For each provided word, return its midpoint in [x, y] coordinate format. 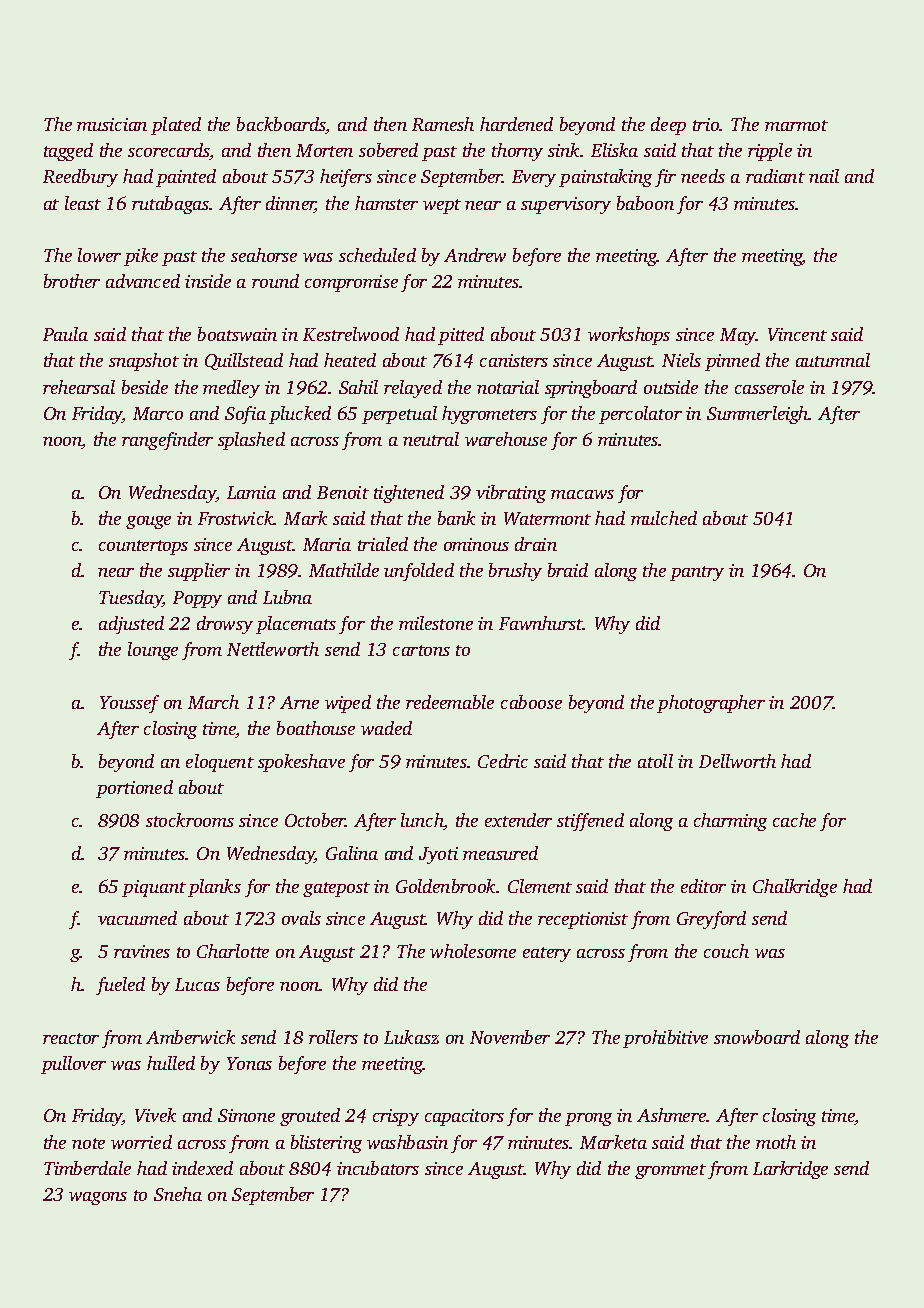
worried [141, 1142]
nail [824, 176]
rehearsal [79, 387]
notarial [508, 387]
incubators [378, 1168]
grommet [670, 1171]
